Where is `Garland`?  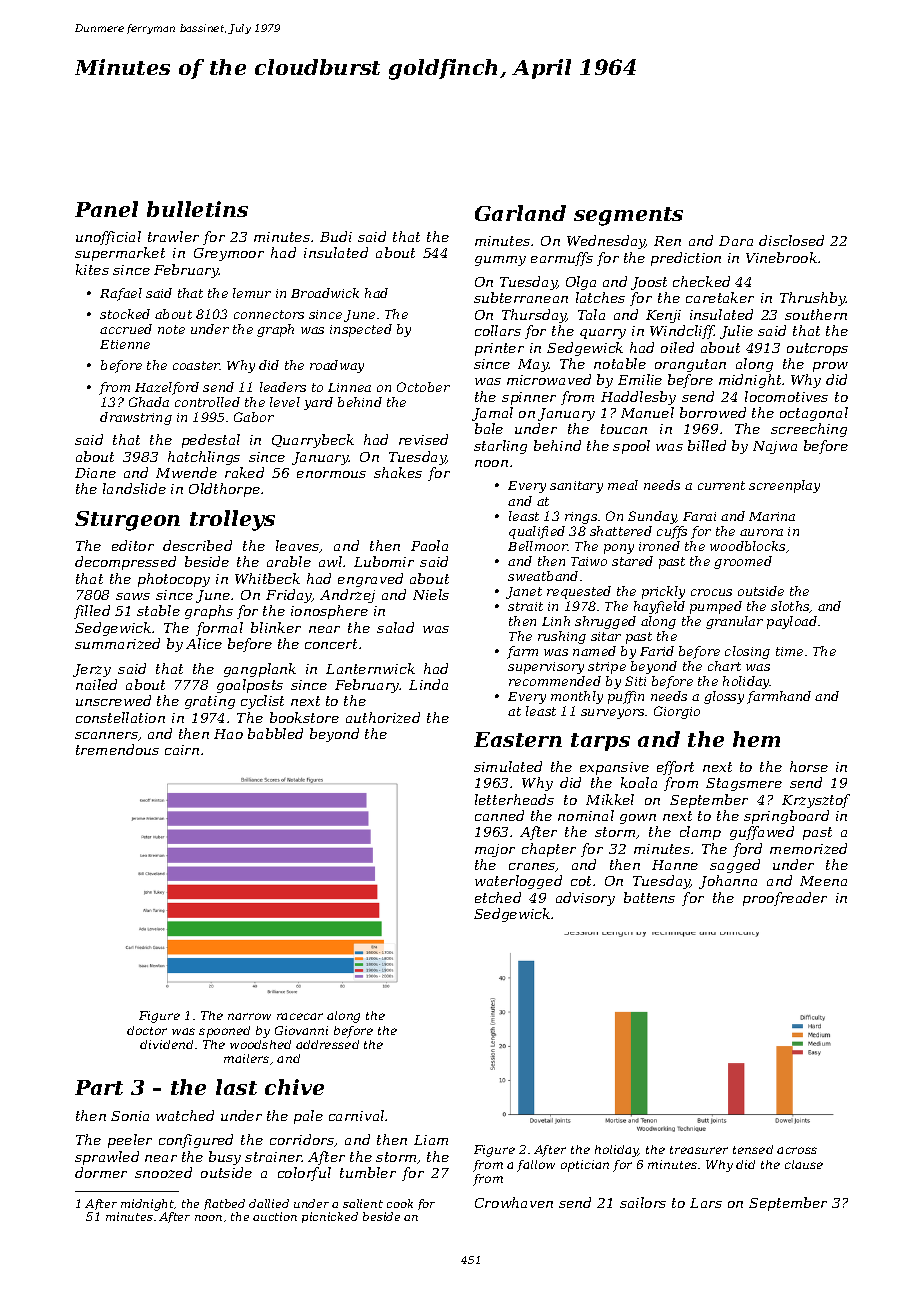
Garland is located at coordinates (520, 213).
